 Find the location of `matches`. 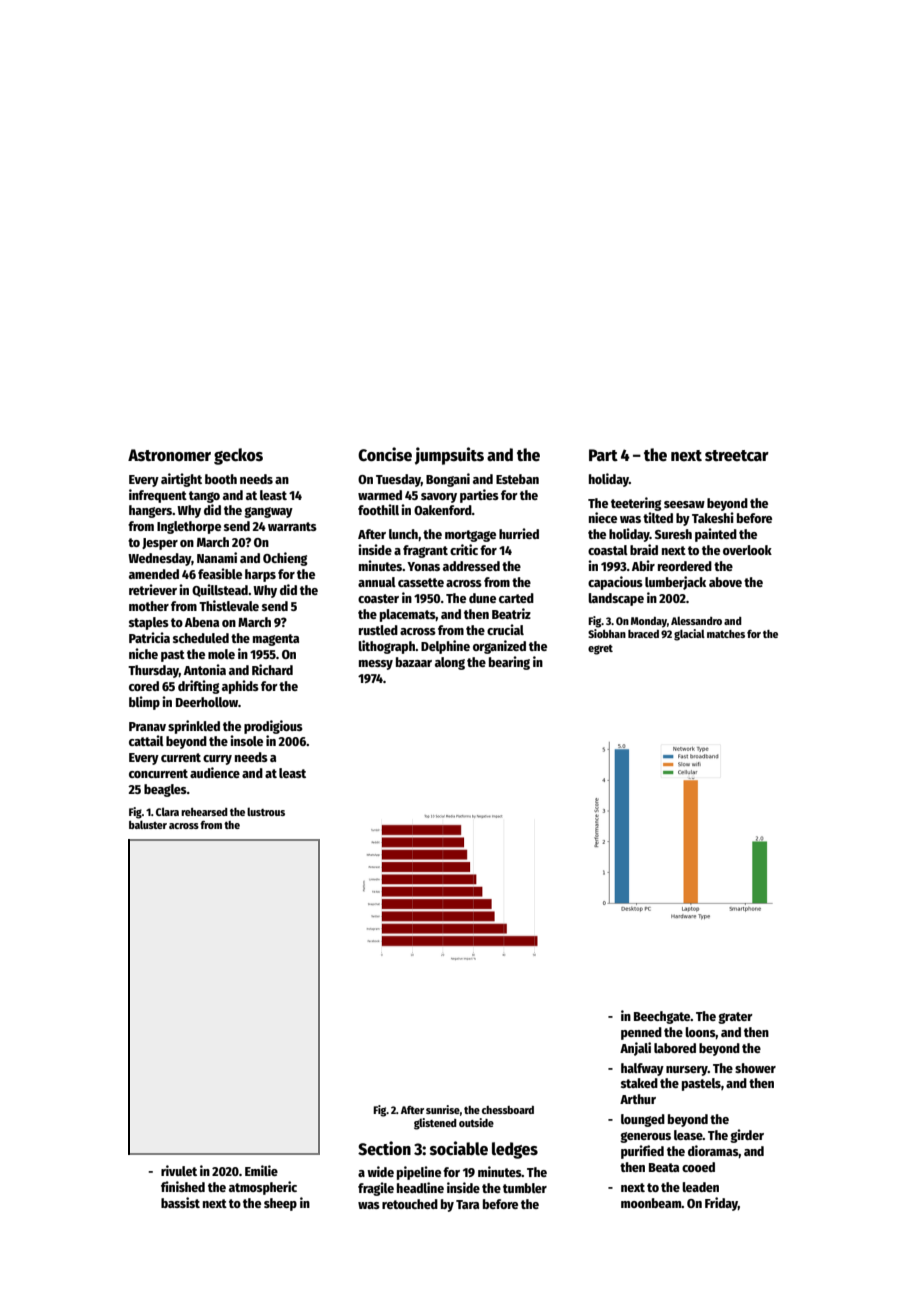

matches is located at coordinates (726, 634).
